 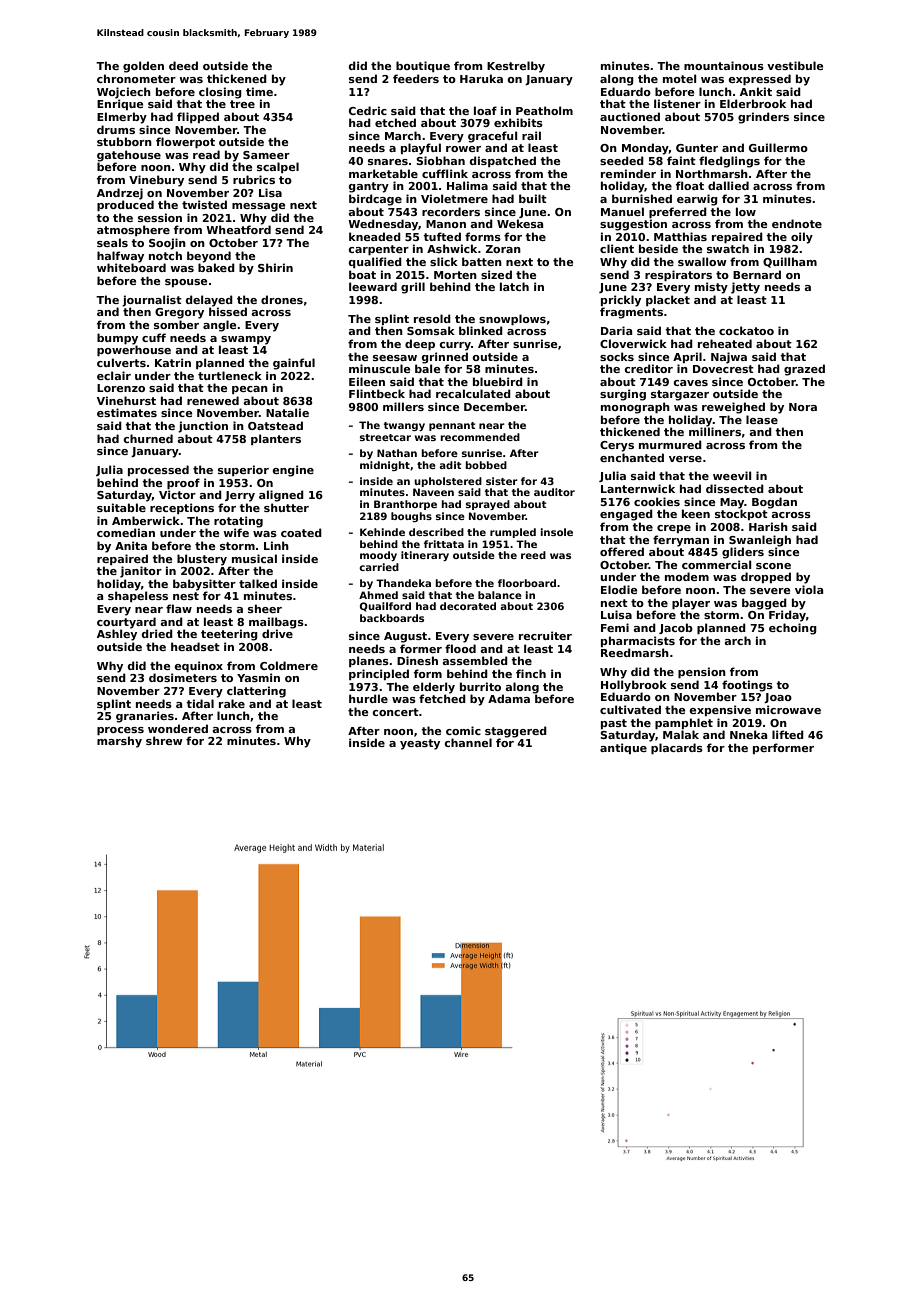 I want to click on Guillermo, so click(x=778, y=147).
